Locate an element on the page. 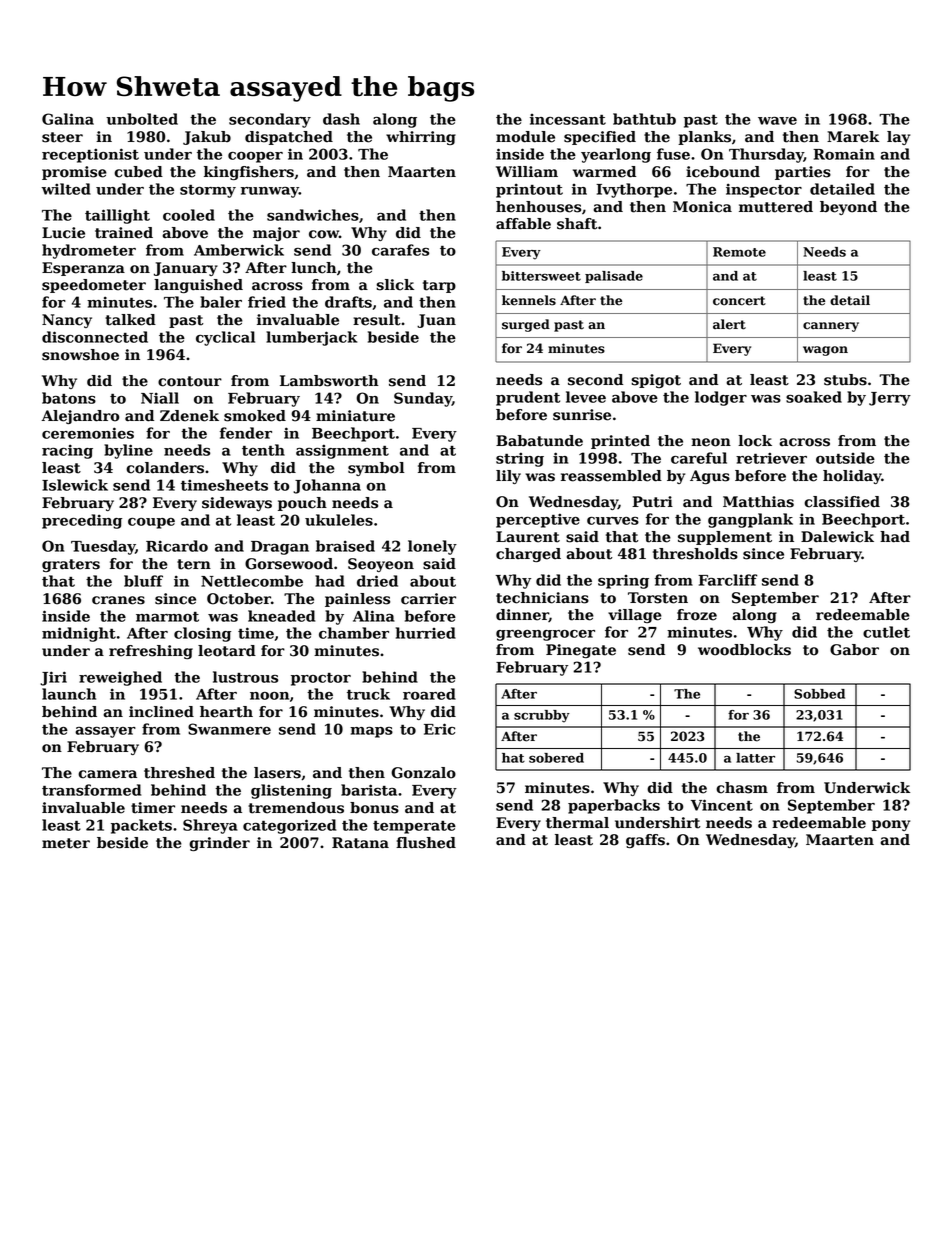 The width and height of the page is (952, 1233). inclined is located at coordinates (161, 712).
